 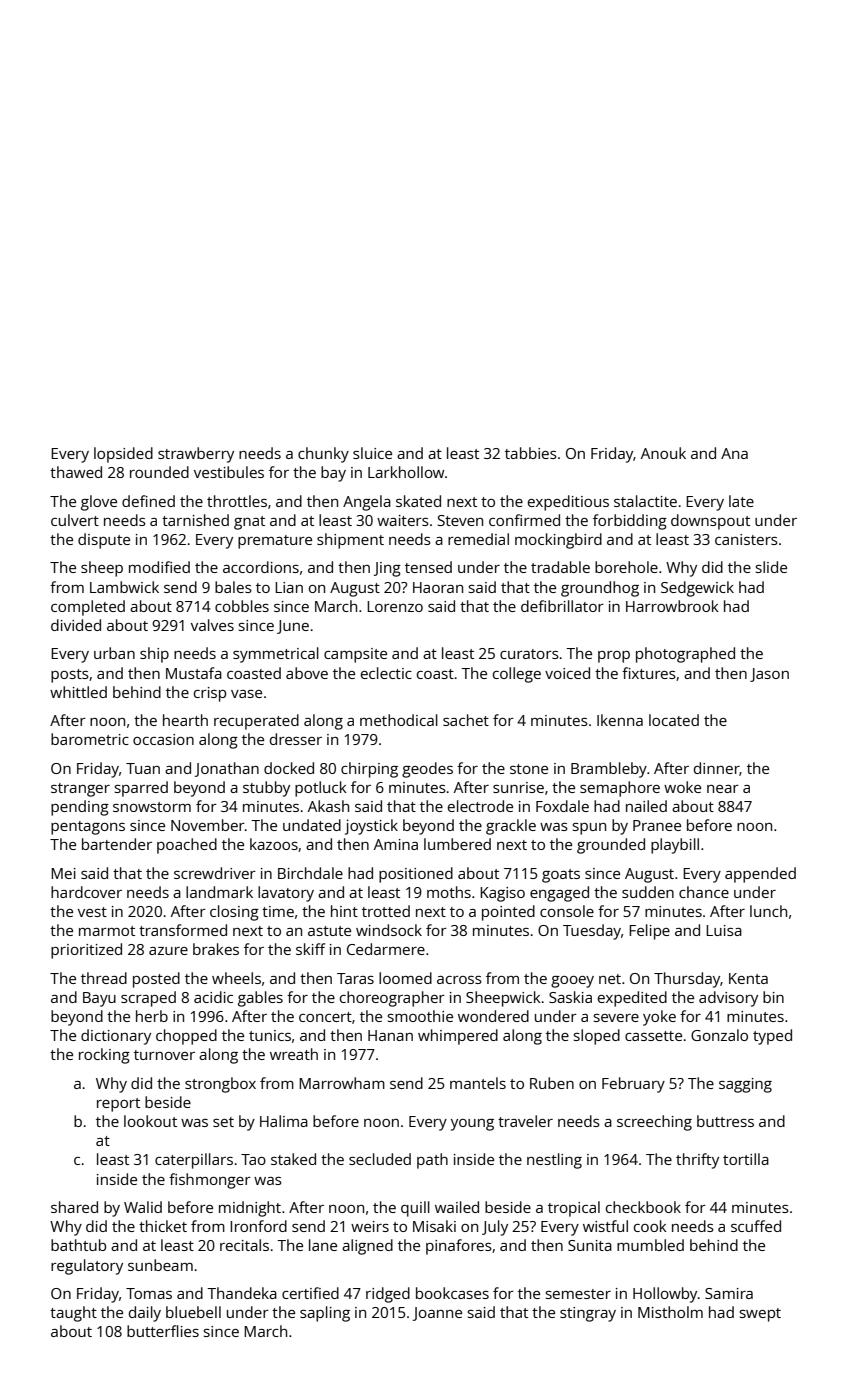 What do you see at coordinates (123, 455) in the document?
I see `lopsided` at bounding box center [123, 455].
